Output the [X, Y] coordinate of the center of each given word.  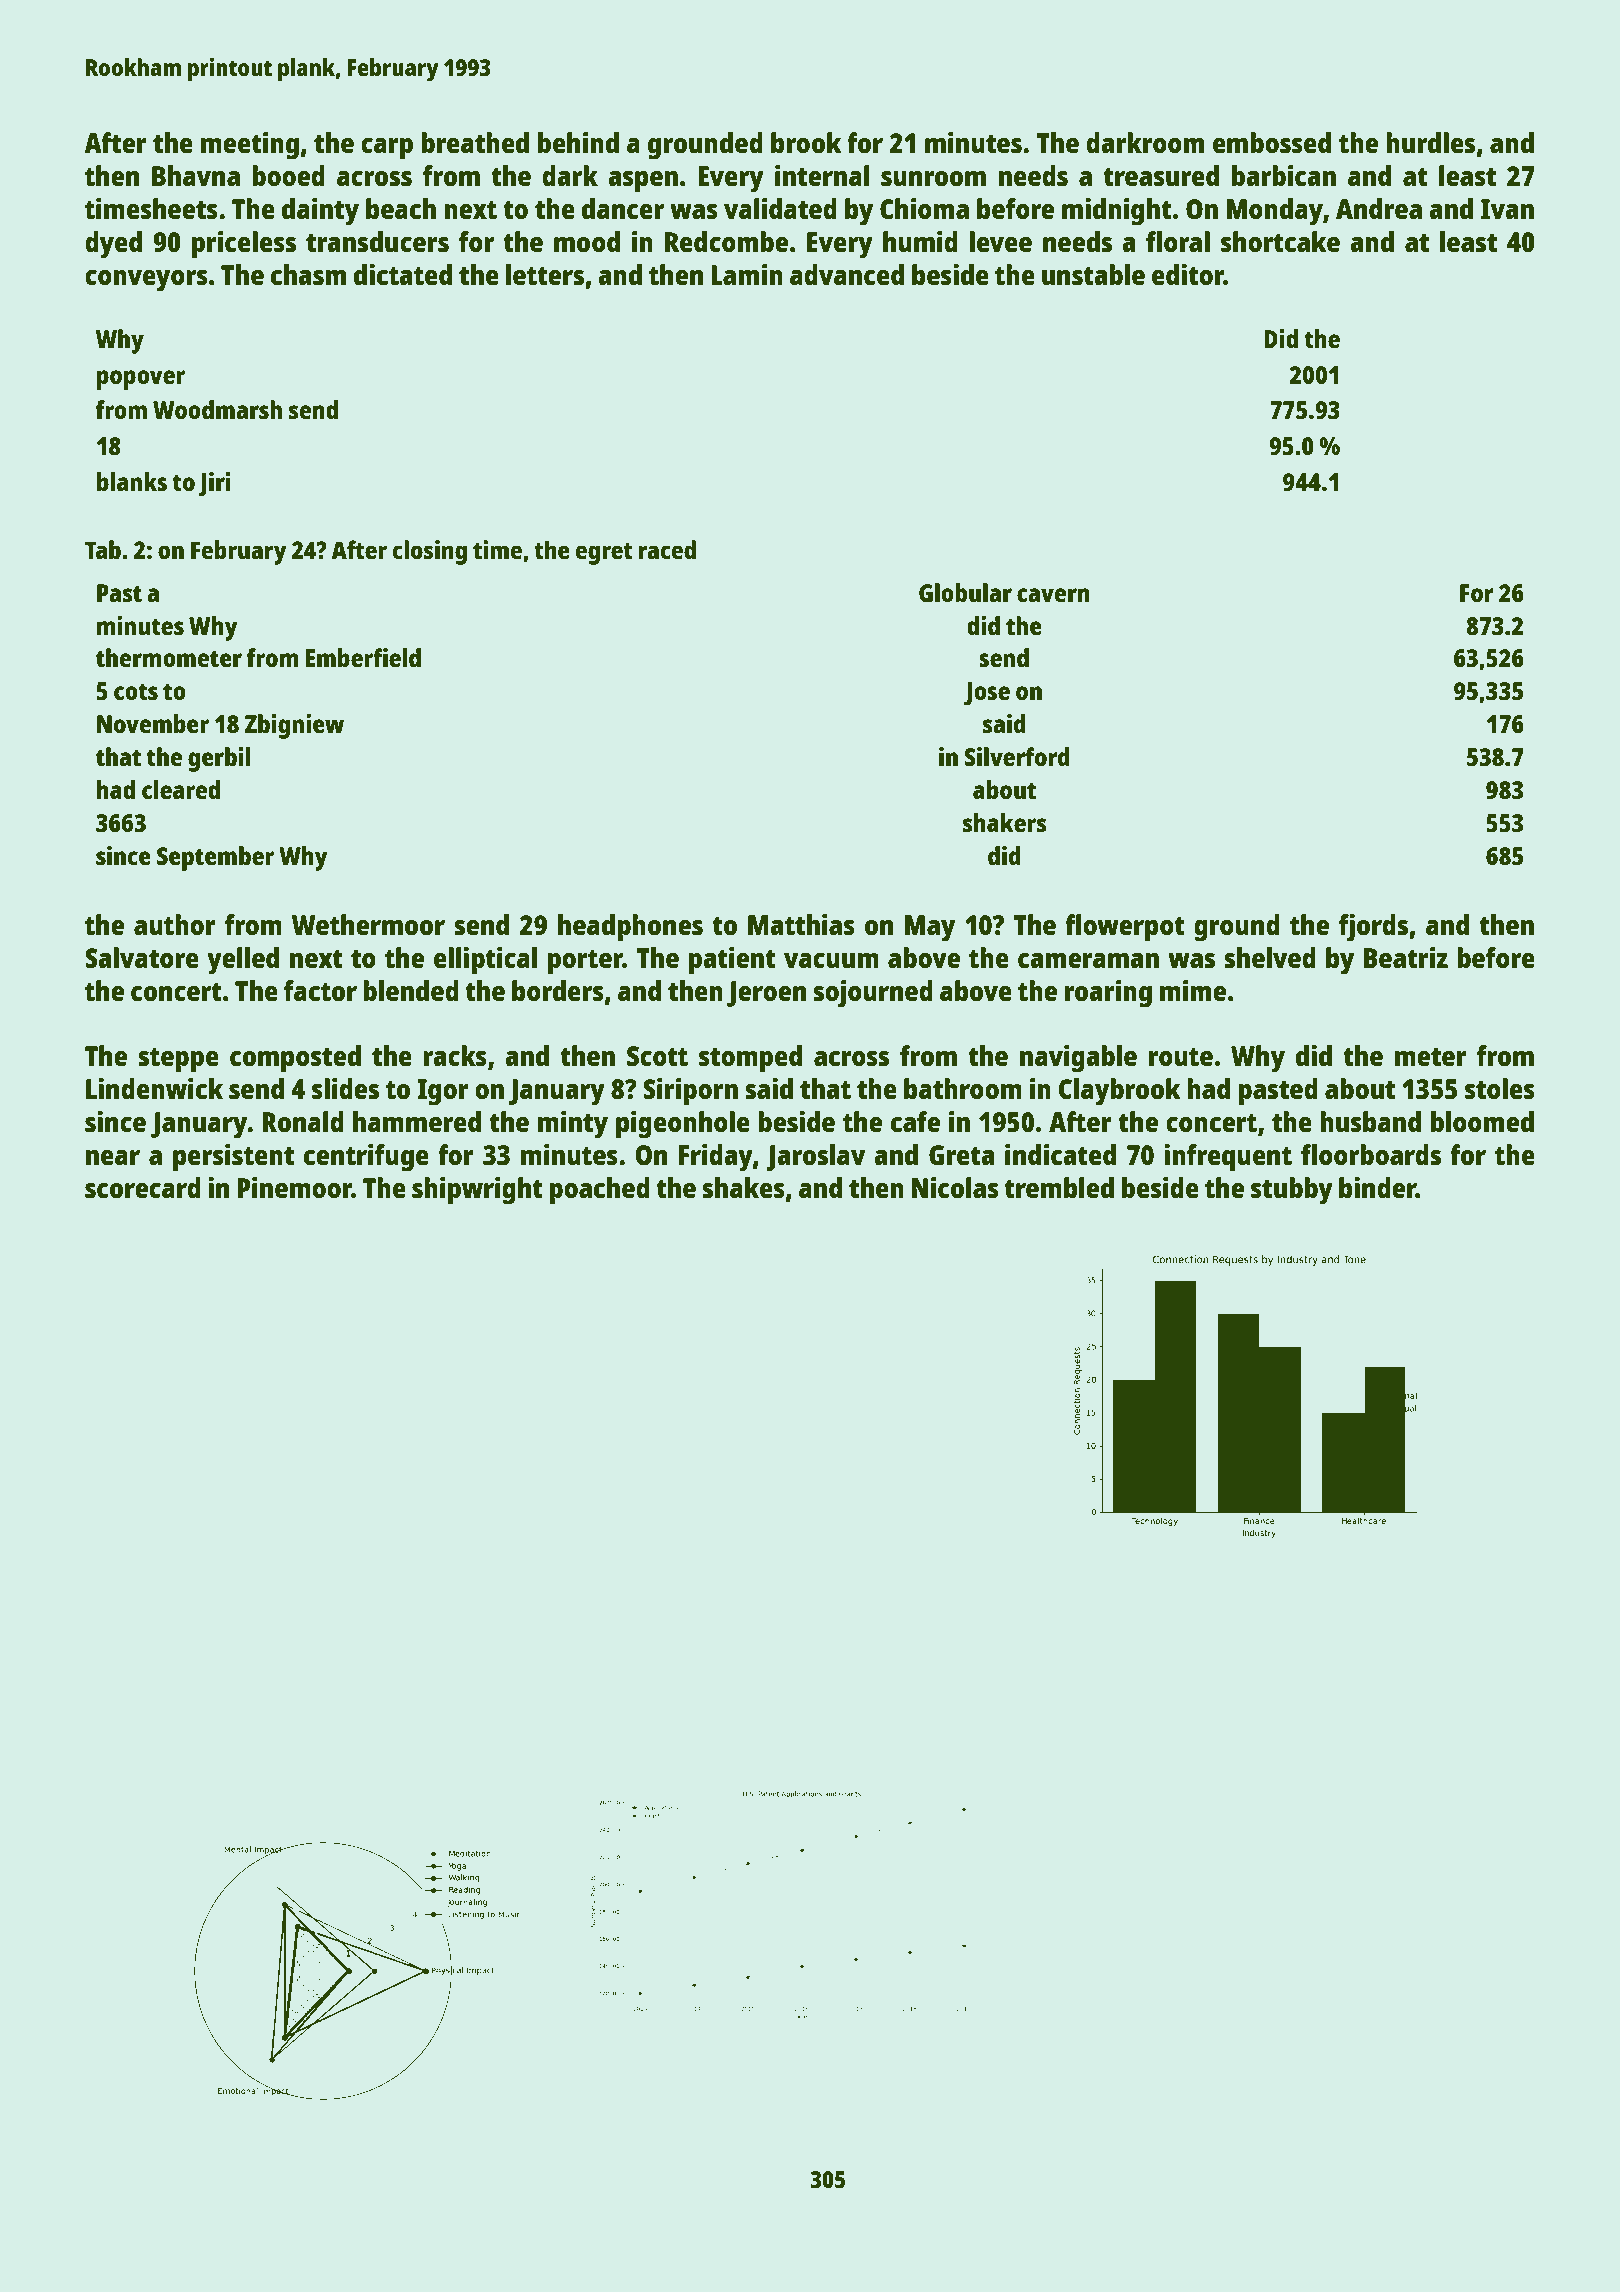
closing [430, 552]
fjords [1373, 927]
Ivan [1507, 209]
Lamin [747, 274]
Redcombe [726, 241]
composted [295, 1059]
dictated [403, 274]
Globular [965, 592]
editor [1188, 274]
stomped [750, 1059]
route [1181, 1057]
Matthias [801, 924]
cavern [1053, 595]
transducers [377, 241]
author [175, 924]
